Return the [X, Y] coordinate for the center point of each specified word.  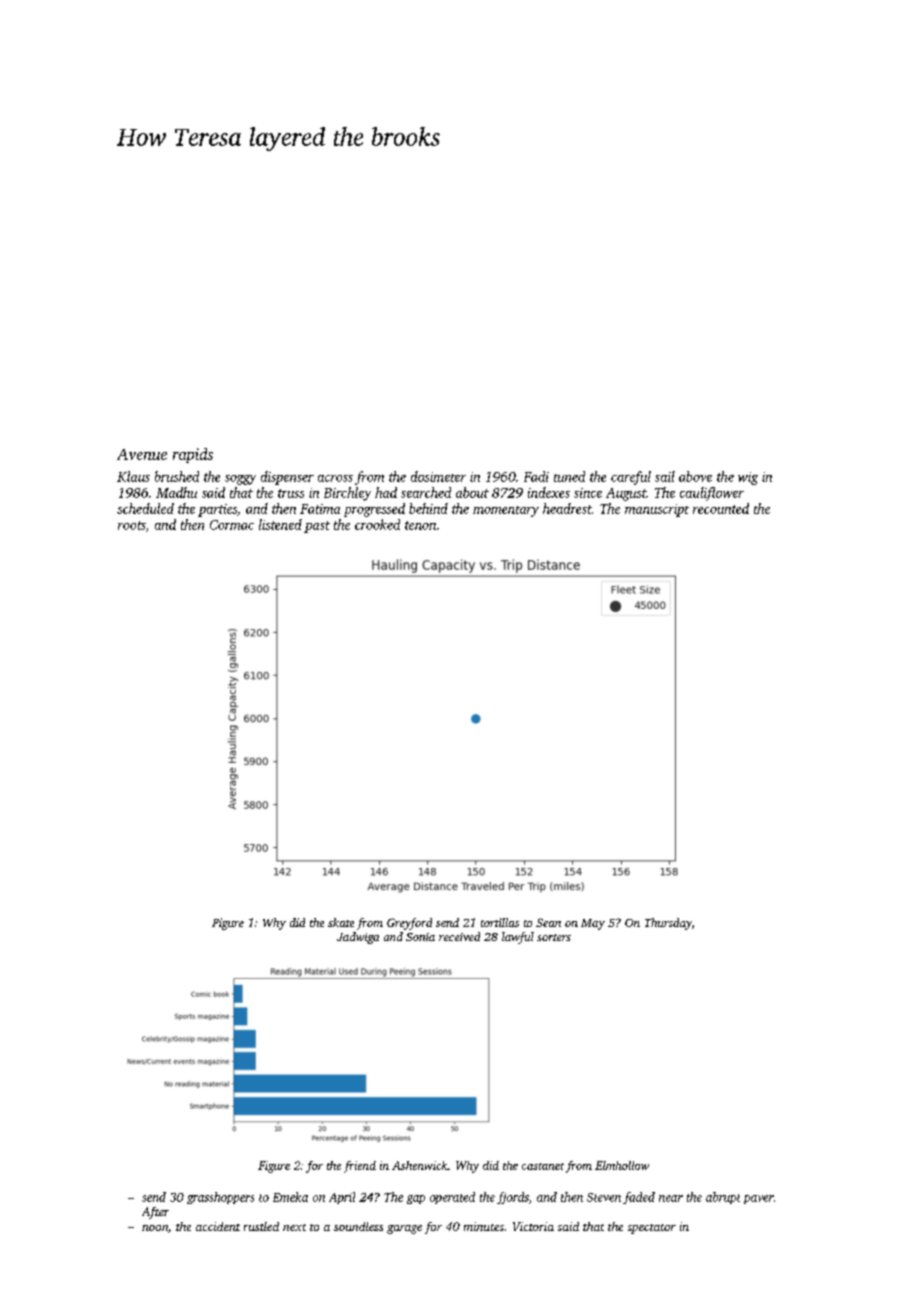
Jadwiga [358, 938]
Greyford [409, 924]
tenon [420, 525]
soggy [240, 480]
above [695, 476]
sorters [554, 937]
